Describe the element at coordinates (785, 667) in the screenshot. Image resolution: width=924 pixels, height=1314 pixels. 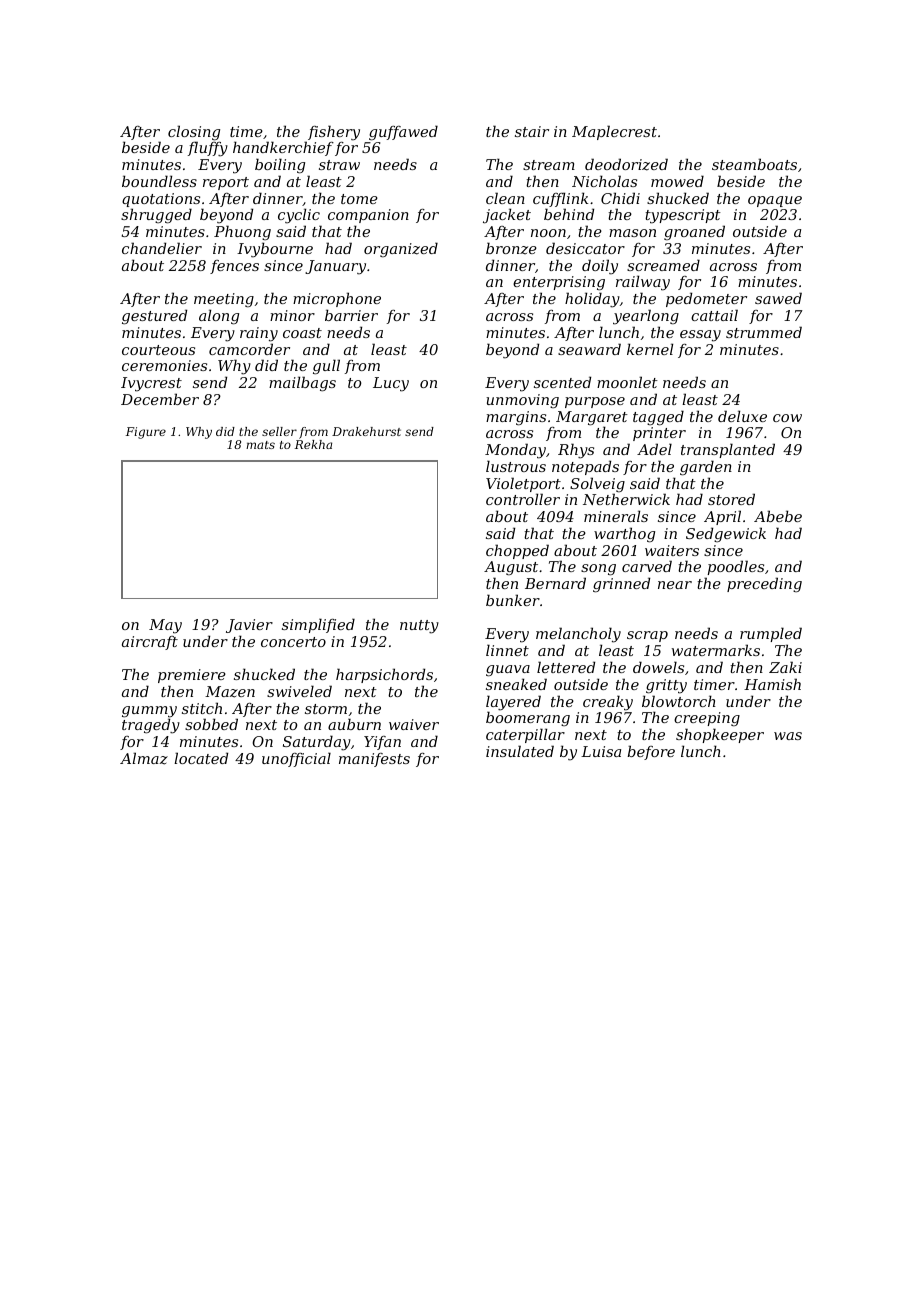
I see `Zaki` at that location.
